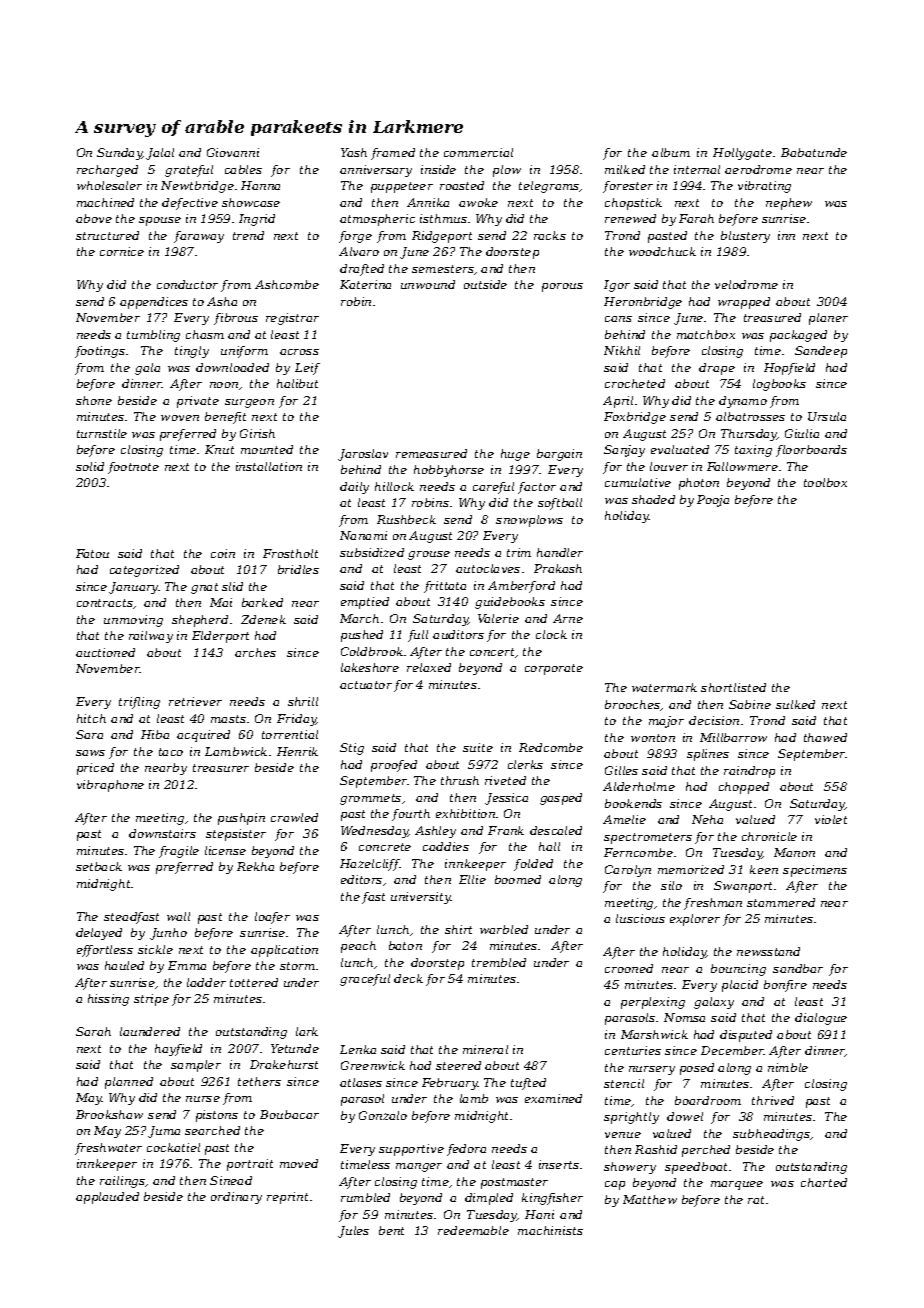  What do you see at coordinates (664, 687) in the screenshot?
I see `watermark` at bounding box center [664, 687].
